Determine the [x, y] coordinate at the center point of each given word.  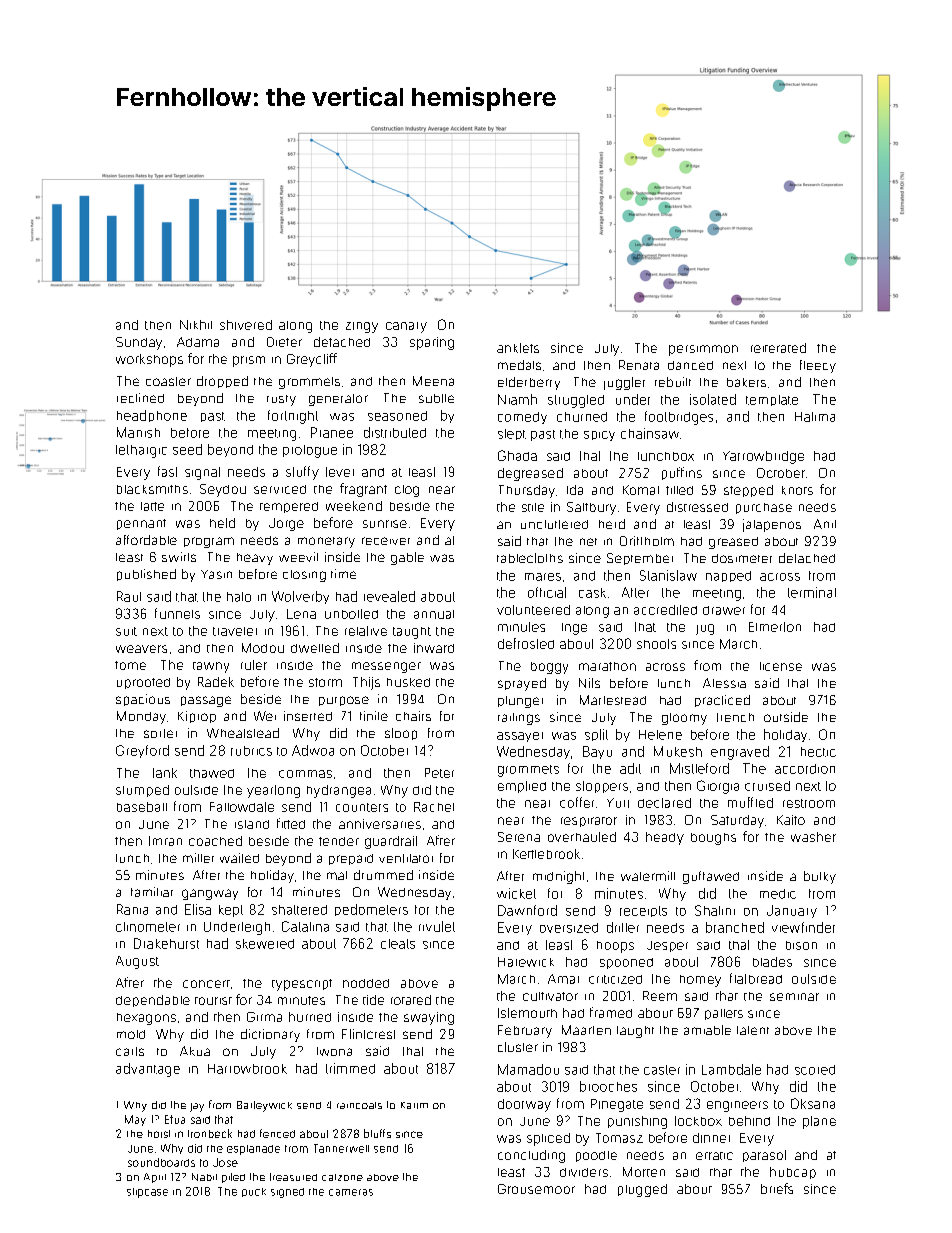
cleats [398, 944]
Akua [195, 1051]
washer [813, 837]
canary [406, 327]
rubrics [251, 751]
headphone [152, 416]
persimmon [703, 350]
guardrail [391, 842]
